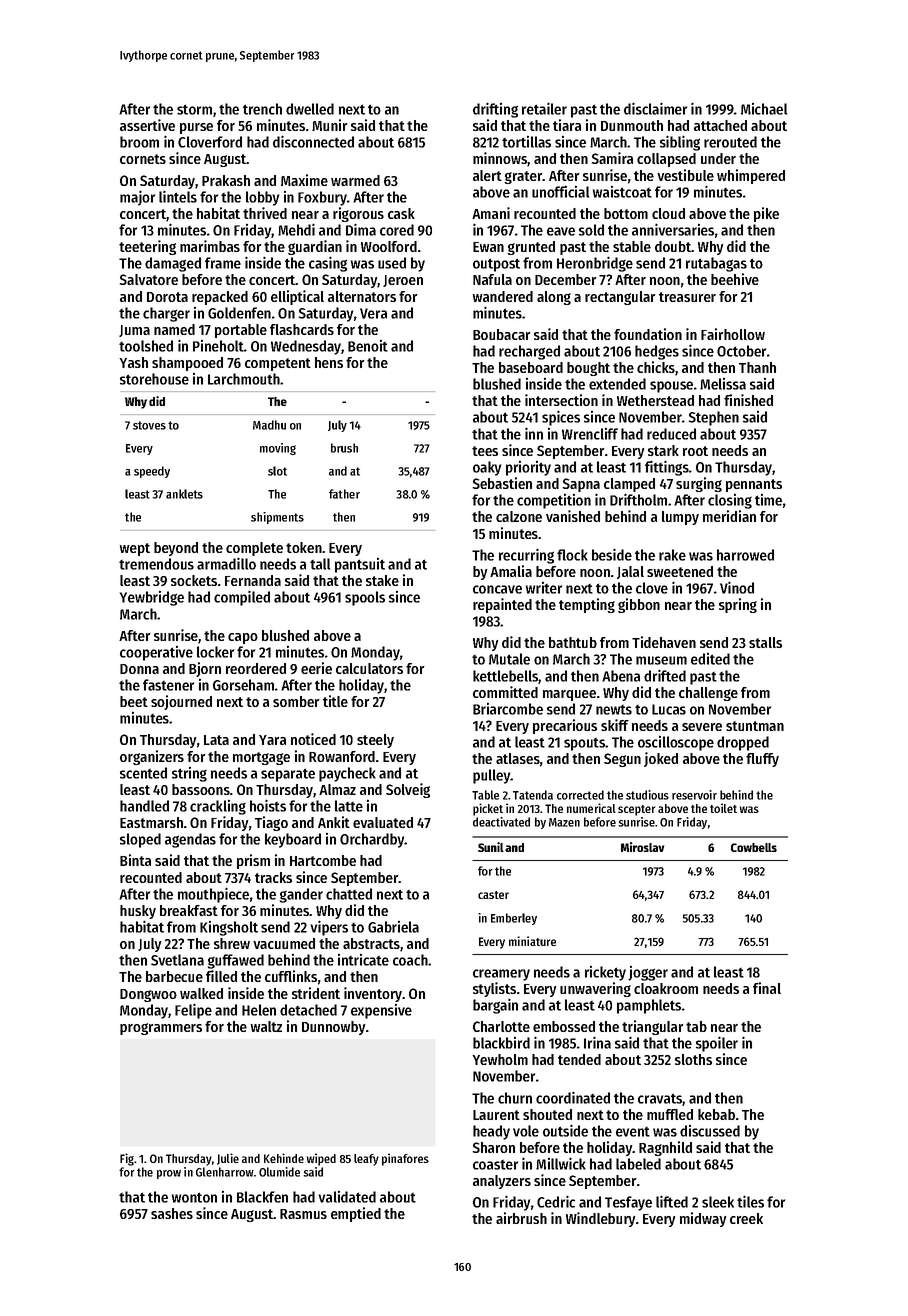 The width and height of the page is (908, 1316). What do you see at coordinates (277, 518) in the page?
I see `shipments` at bounding box center [277, 518].
